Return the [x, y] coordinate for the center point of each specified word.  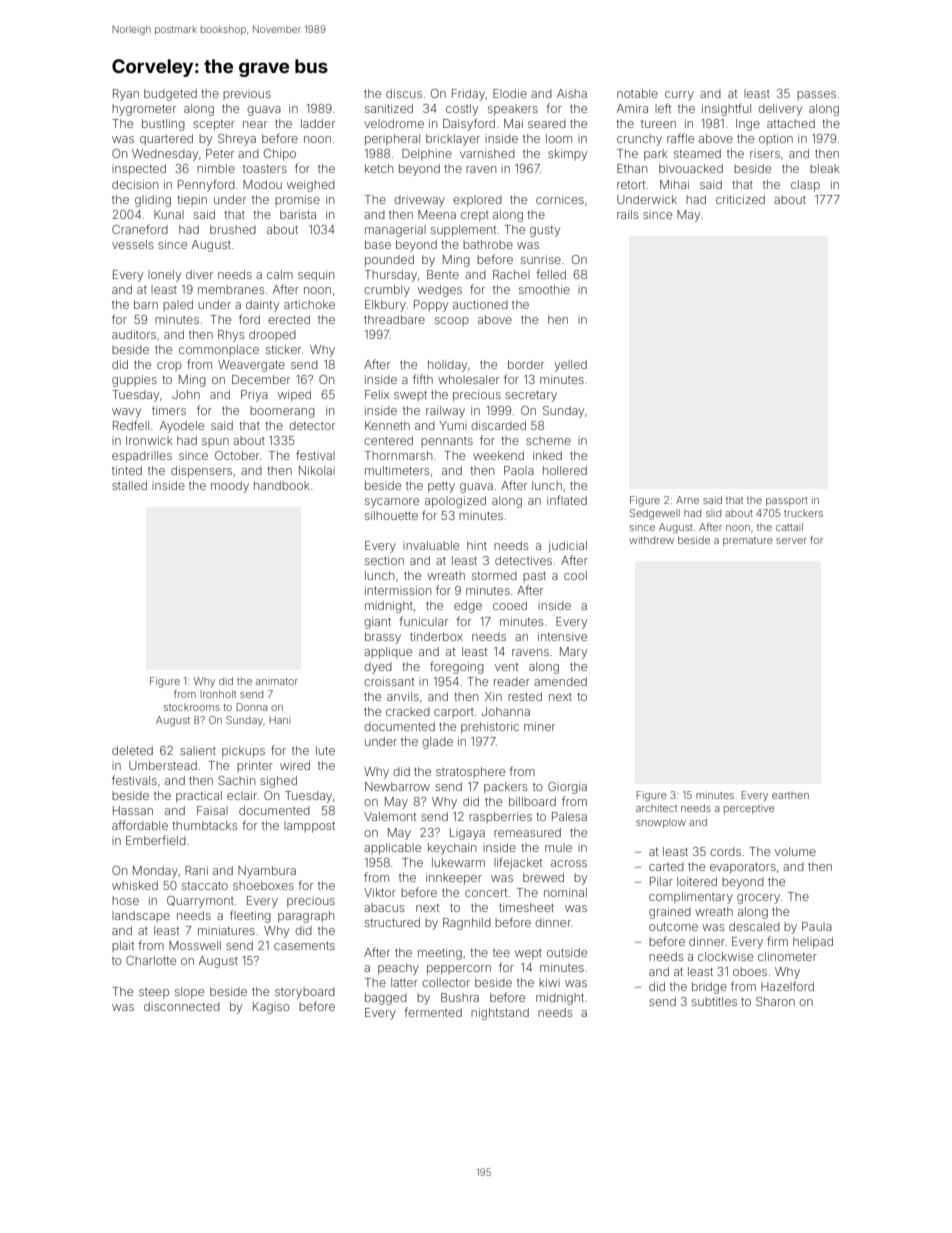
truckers [803, 513]
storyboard [305, 993]
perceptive [749, 809]
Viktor [380, 892]
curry [679, 96]
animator [277, 681]
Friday [468, 95]
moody [230, 487]
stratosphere [470, 772]
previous [247, 94]
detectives [523, 560]
